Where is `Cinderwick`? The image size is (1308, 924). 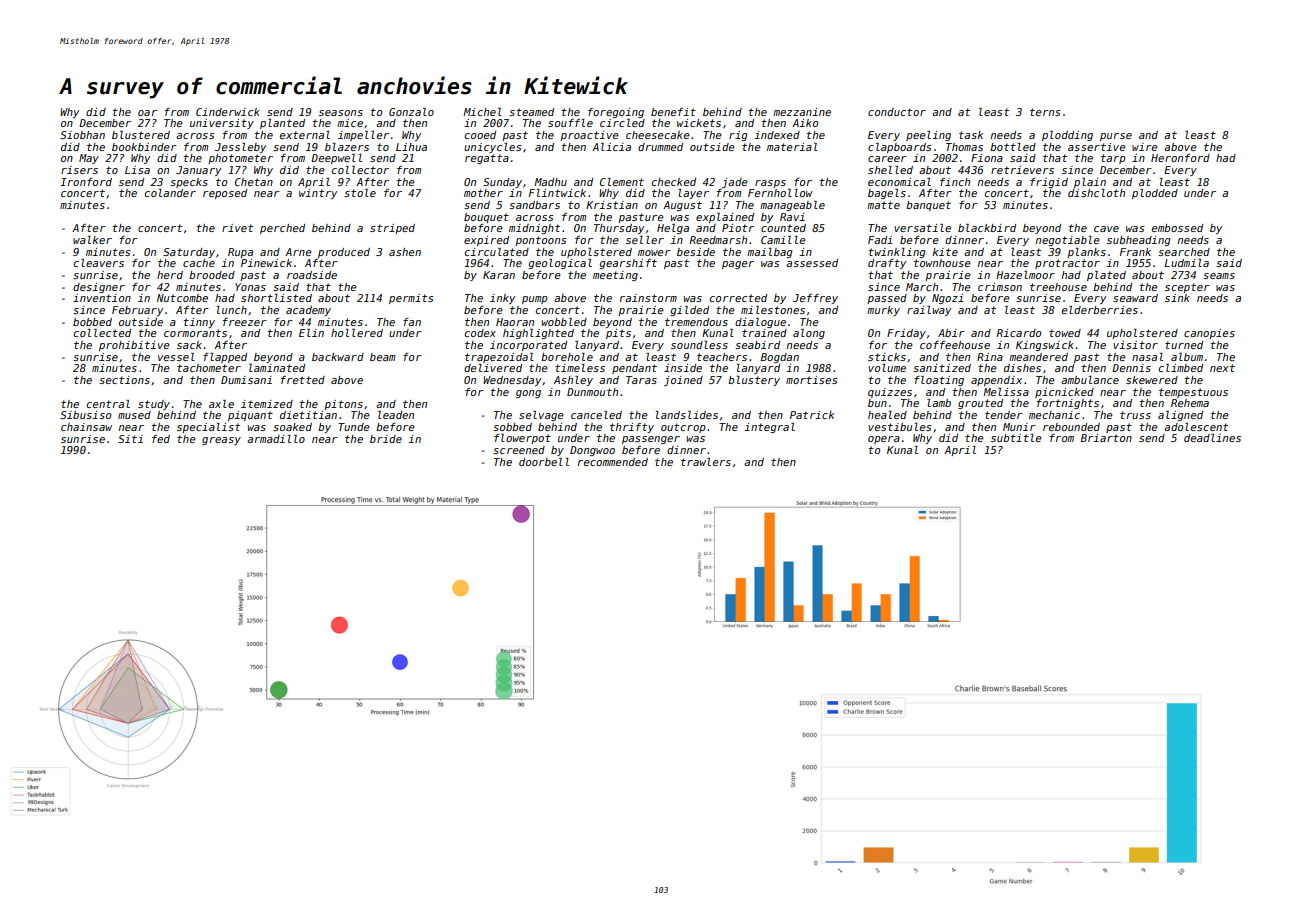
Cinderwick is located at coordinates (228, 112).
